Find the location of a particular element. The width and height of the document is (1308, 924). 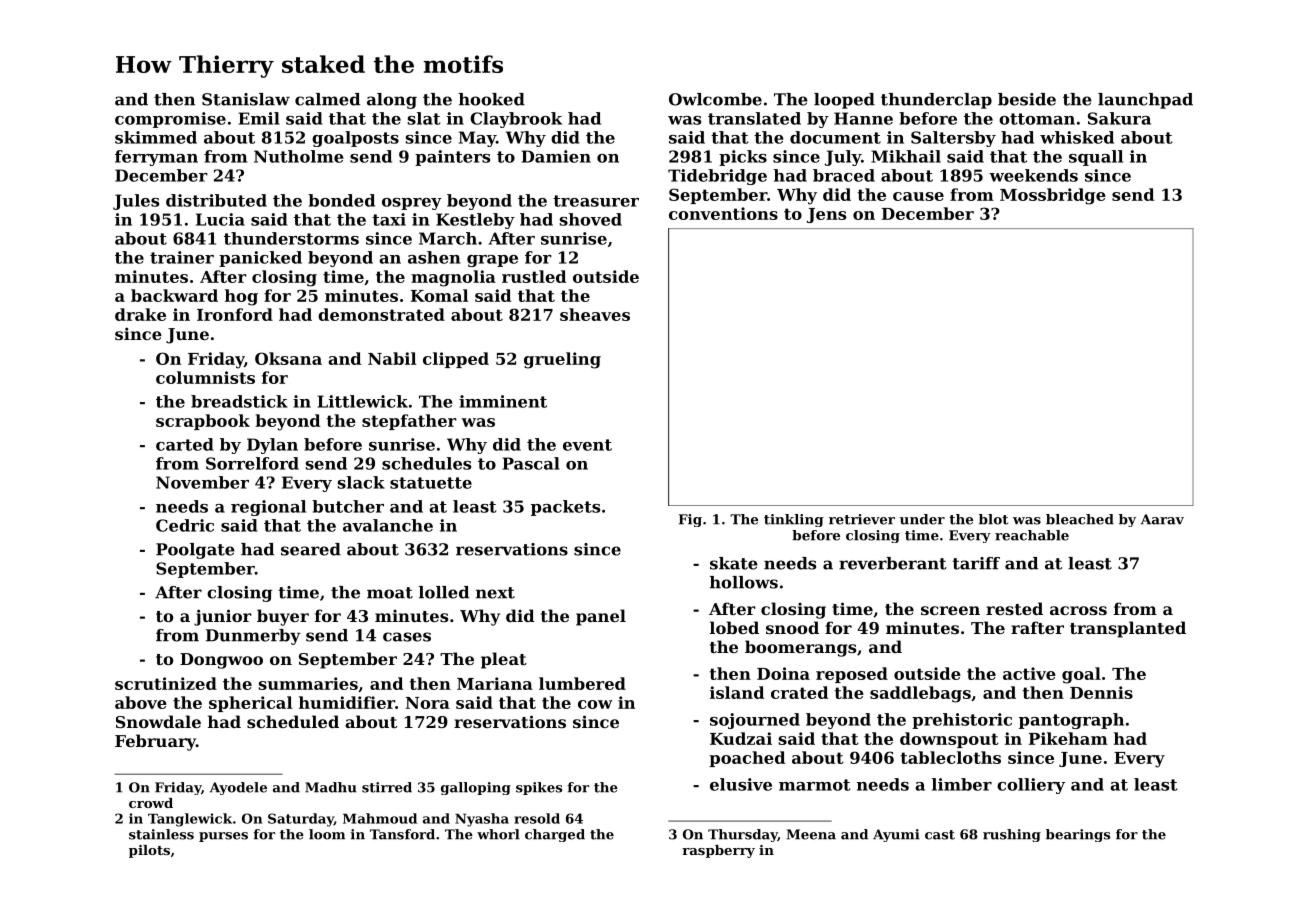

Mikhail is located at coordinates (906, 156).
